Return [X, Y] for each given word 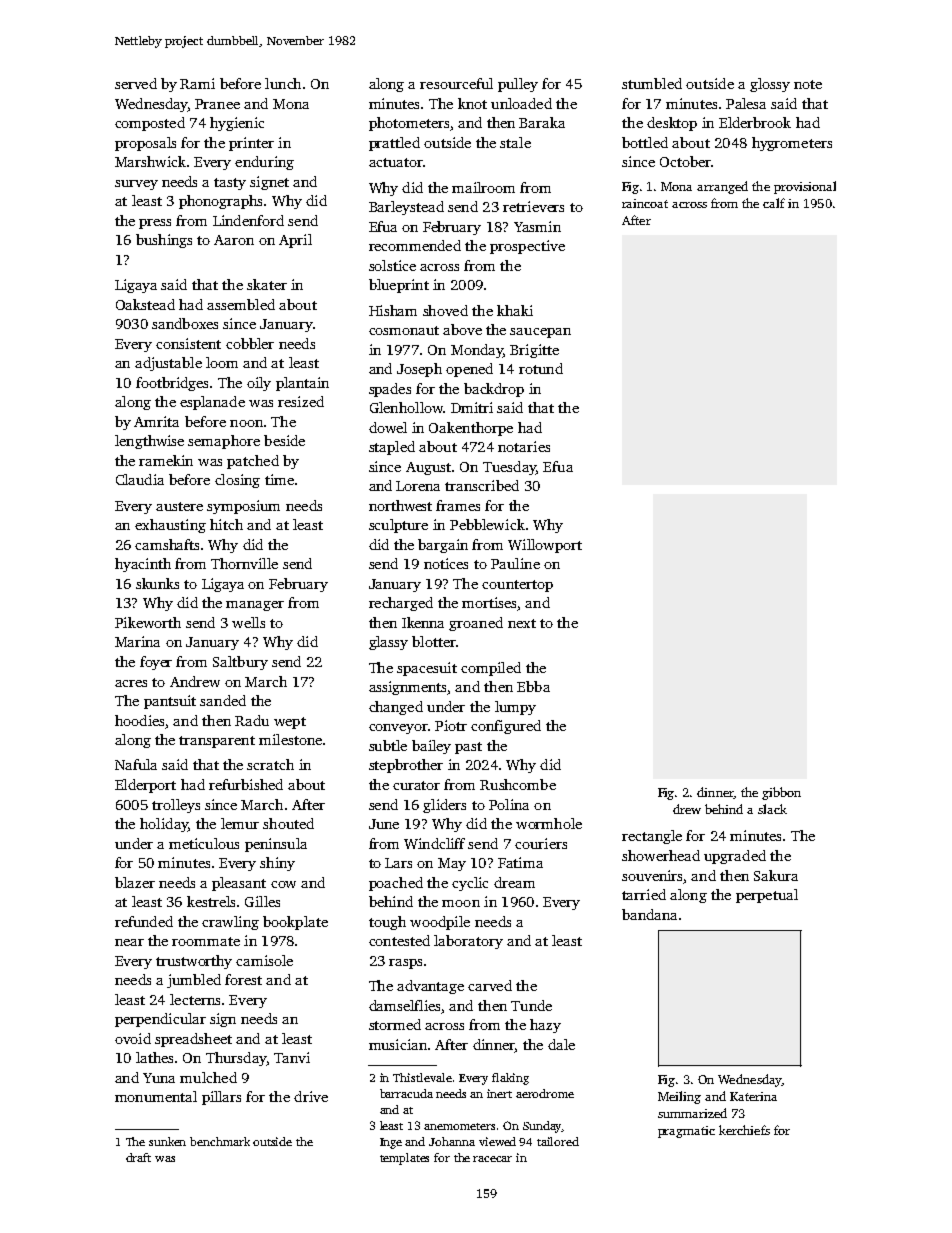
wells [248, 622]
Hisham [393, 310]
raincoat [645, 203]
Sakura [776, 875]
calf [774, 203]
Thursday [236, 1059]
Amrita [156, 421]
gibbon [781, 793]
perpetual [767, 896]
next [522, 623]
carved [490, 985]
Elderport [145, 786]
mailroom [483, 187]
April [295, 241]
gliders [444, 806]
